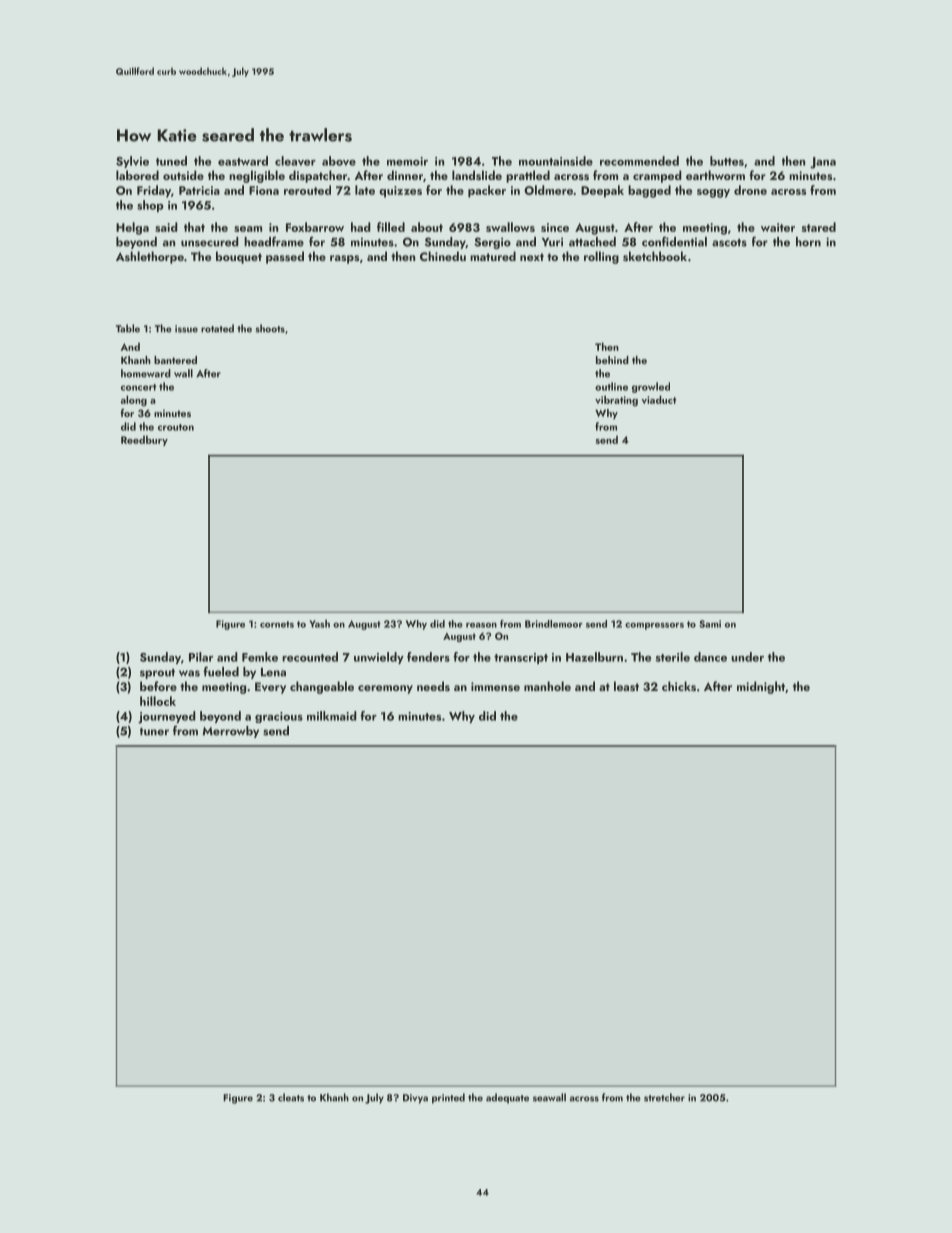  What do you see at coordinates (332, 716) in the page?
I see `milkmaid` at bounding box center [332, 716].
